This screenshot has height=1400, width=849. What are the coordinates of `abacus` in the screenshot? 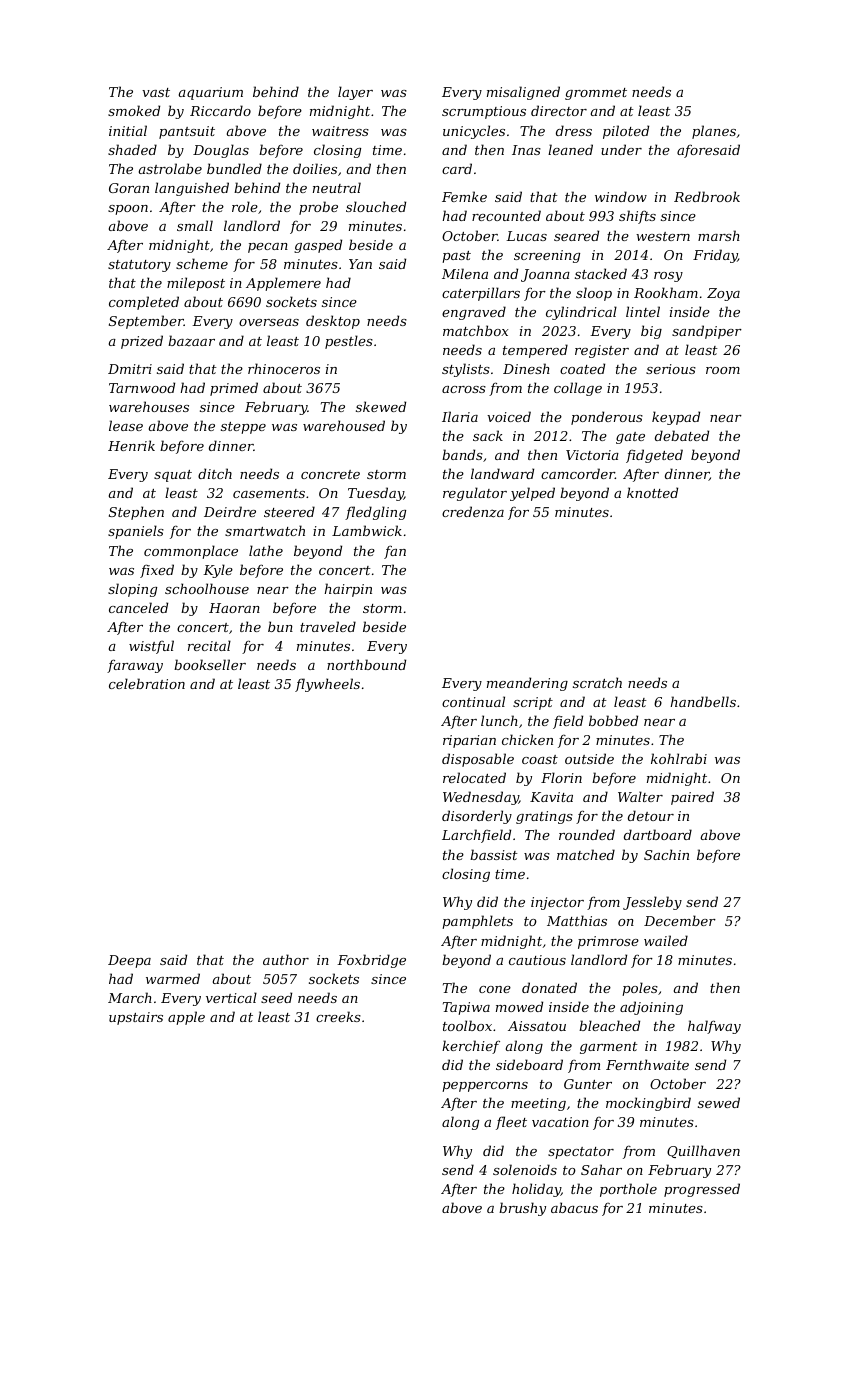 It's located at (574, 1207).
